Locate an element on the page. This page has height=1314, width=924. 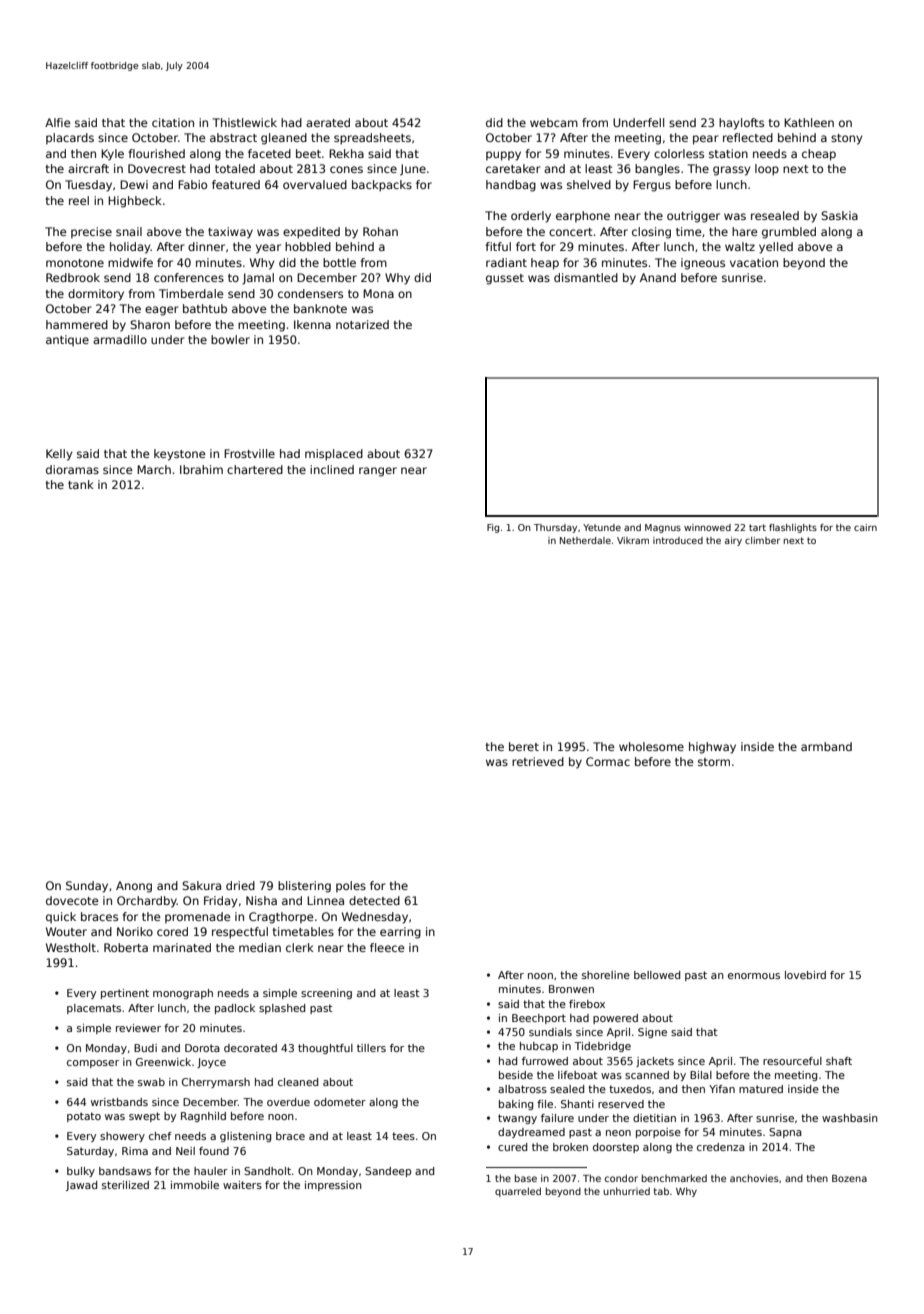
wholesome is located at coordinates (651, 746).
